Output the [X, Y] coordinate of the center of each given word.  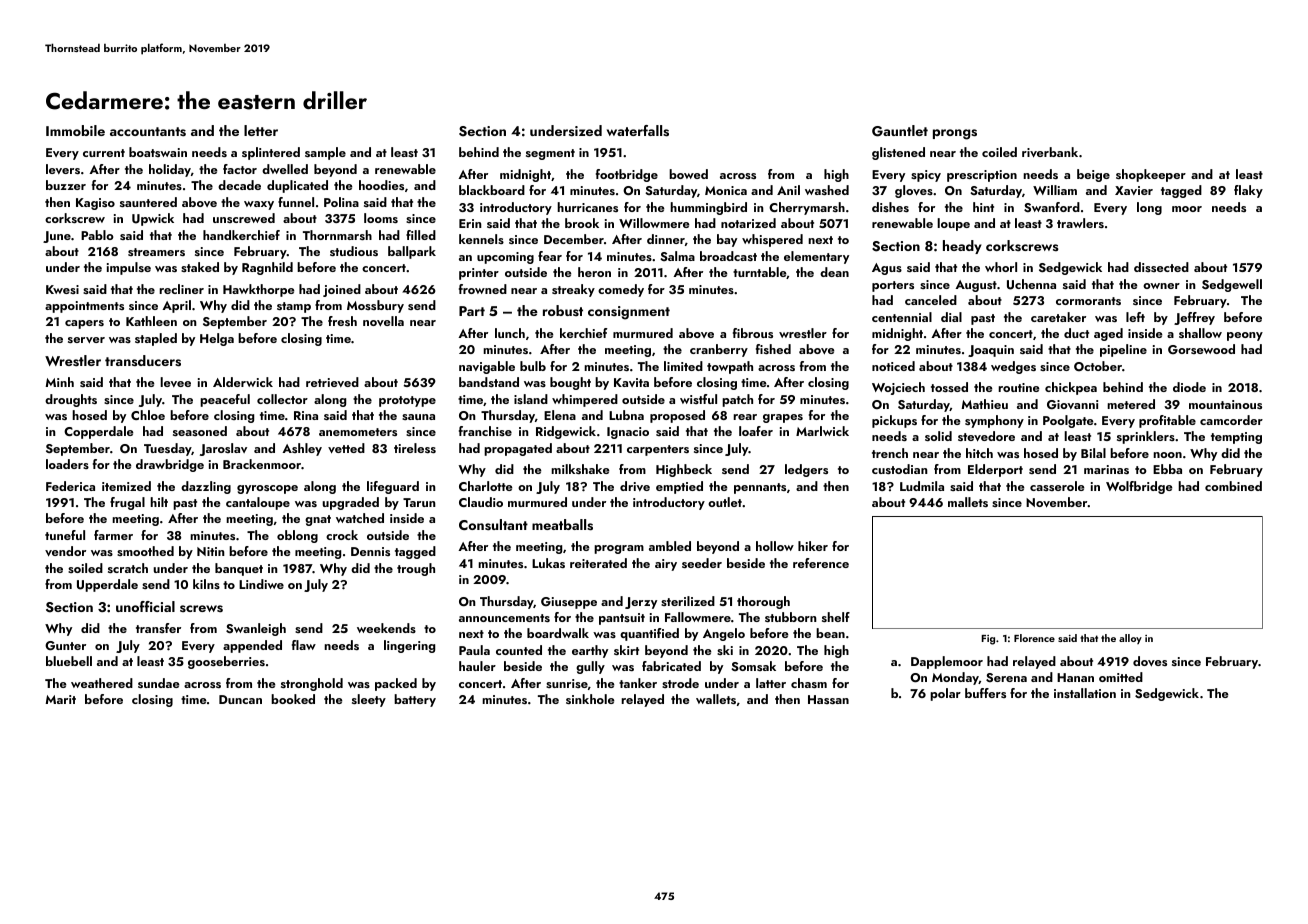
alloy [1130, 639]
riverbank [1050, 152]
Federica [70, 486]
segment [550, 154]
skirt [626, 650]
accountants [148, 132]
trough [416, 569]
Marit [60, 699]
